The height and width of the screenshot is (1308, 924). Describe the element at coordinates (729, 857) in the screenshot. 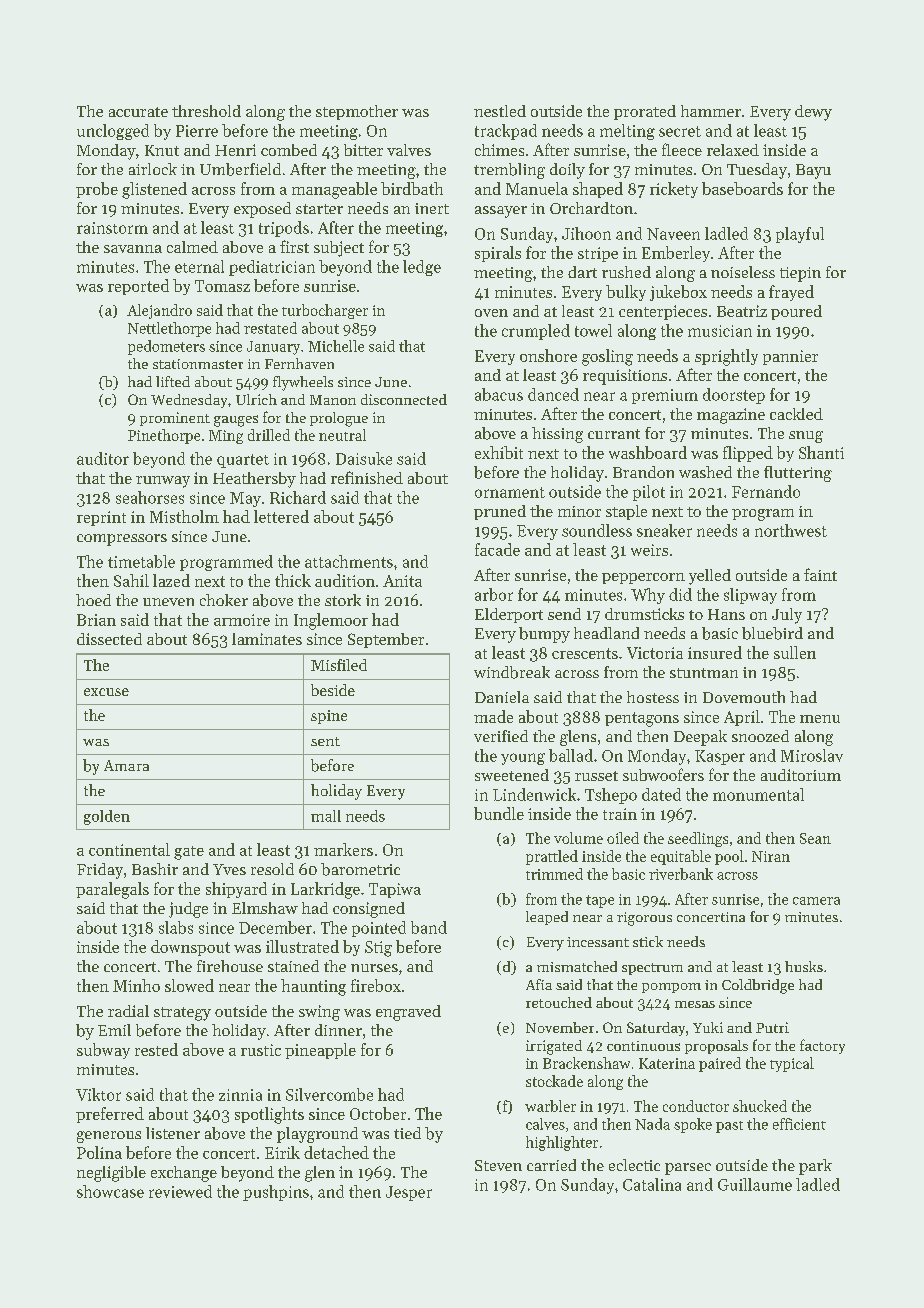

I see `pool` at that location.
